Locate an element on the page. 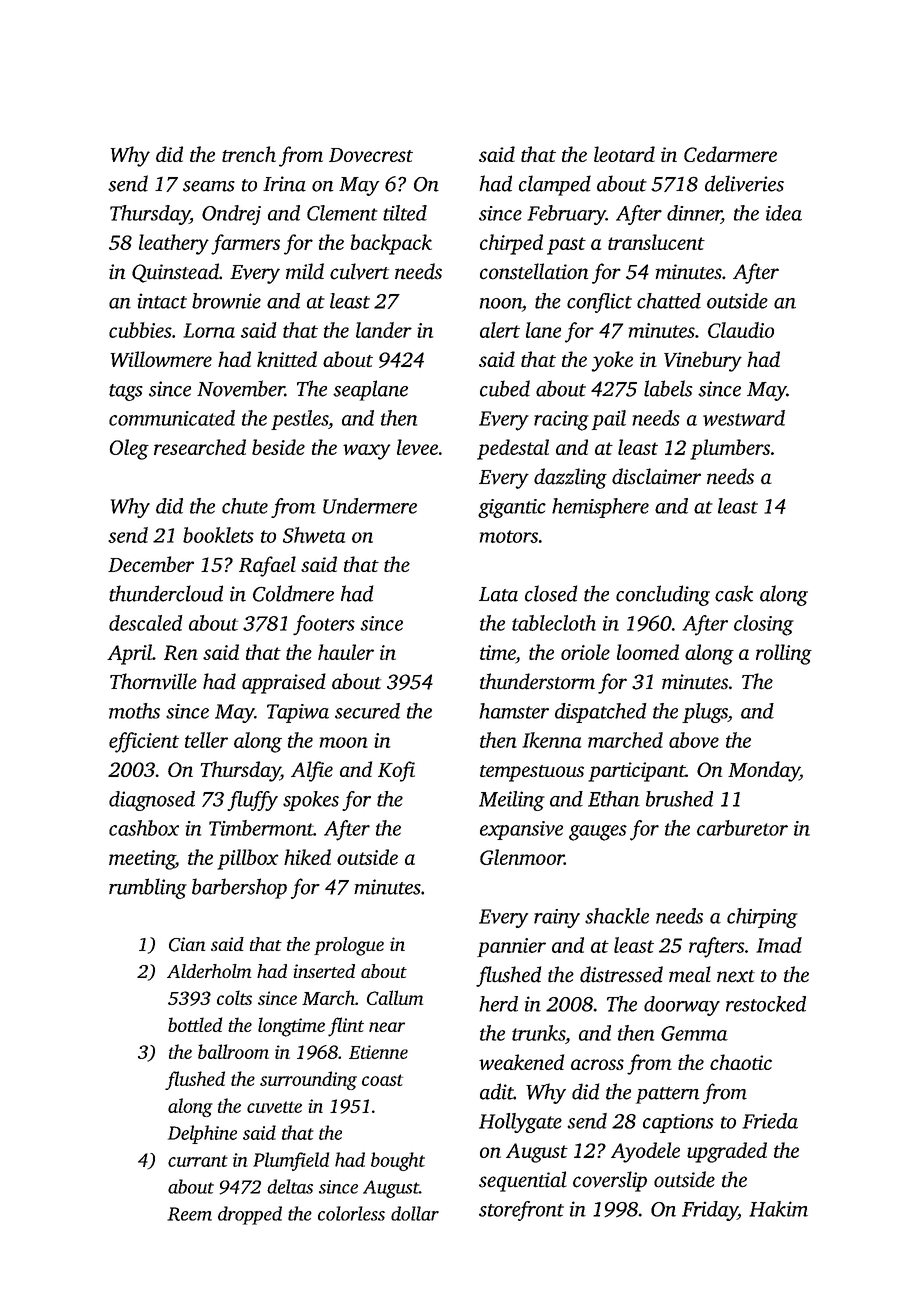 The width and height of the page is (924, 1311). trench is located at coordinates (249, 154).
